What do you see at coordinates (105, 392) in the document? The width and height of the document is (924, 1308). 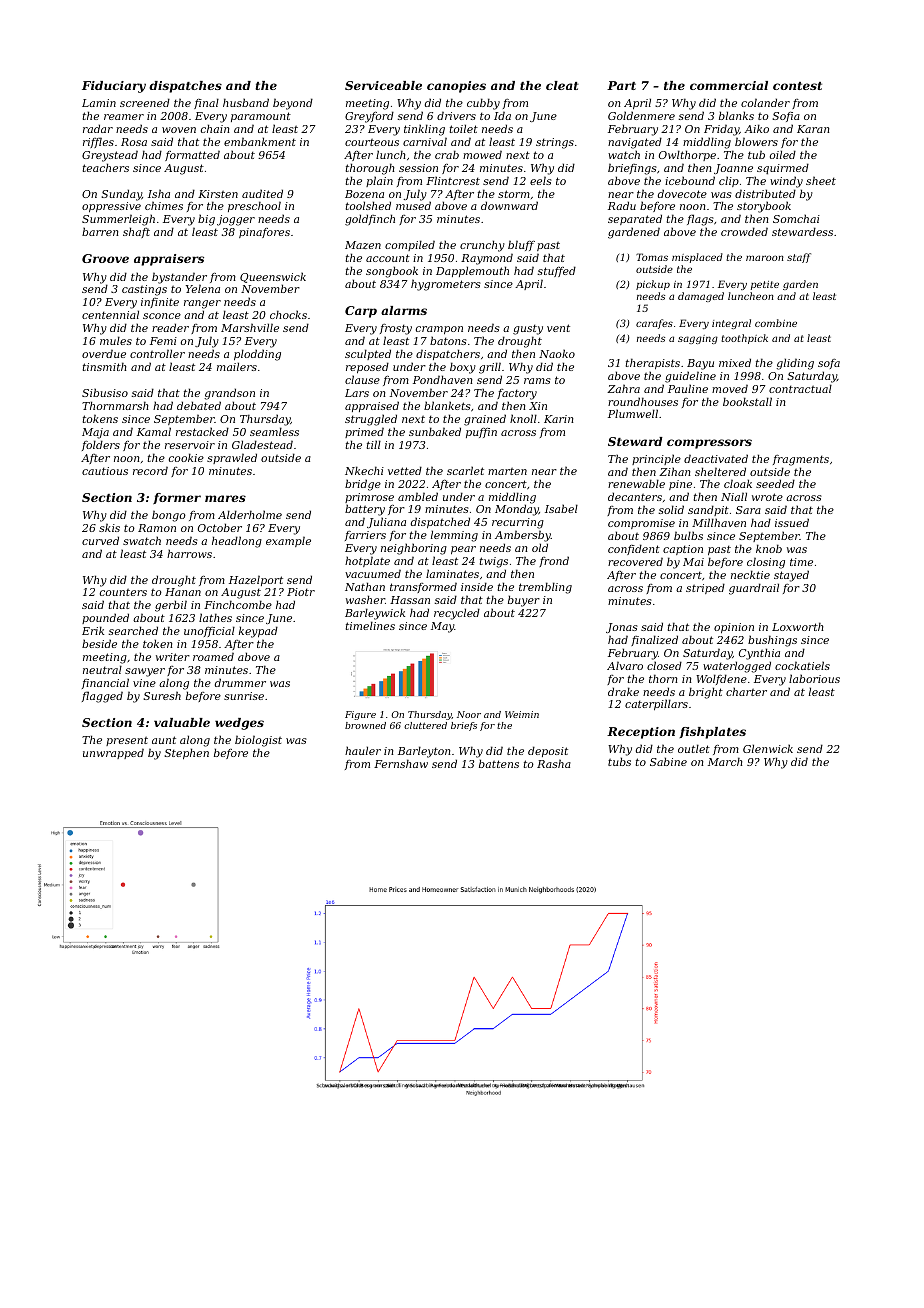 I see `Sibusiso` at bounding box center [105, 392].
